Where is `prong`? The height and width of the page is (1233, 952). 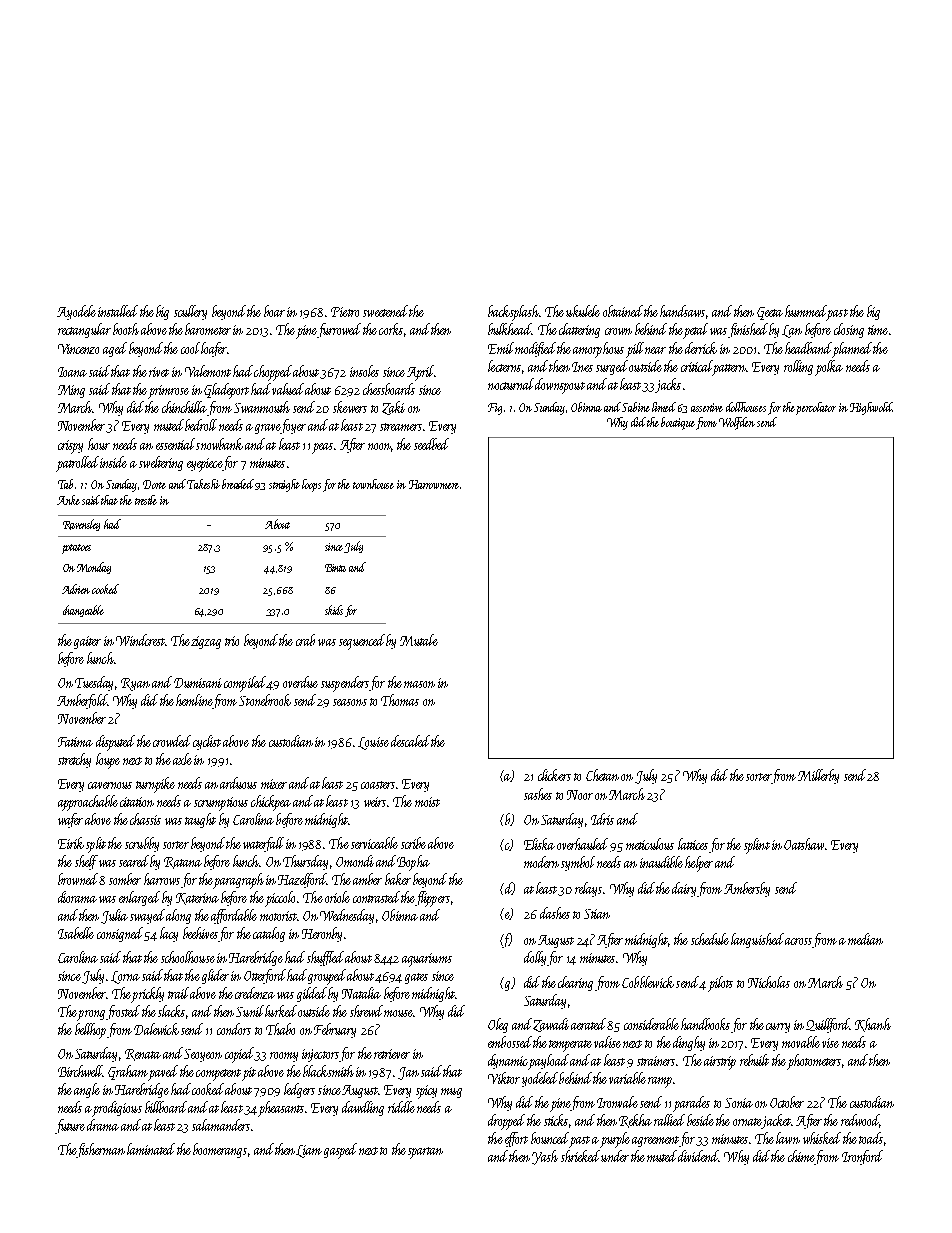
prong is located at coordinates (91, 1015).
